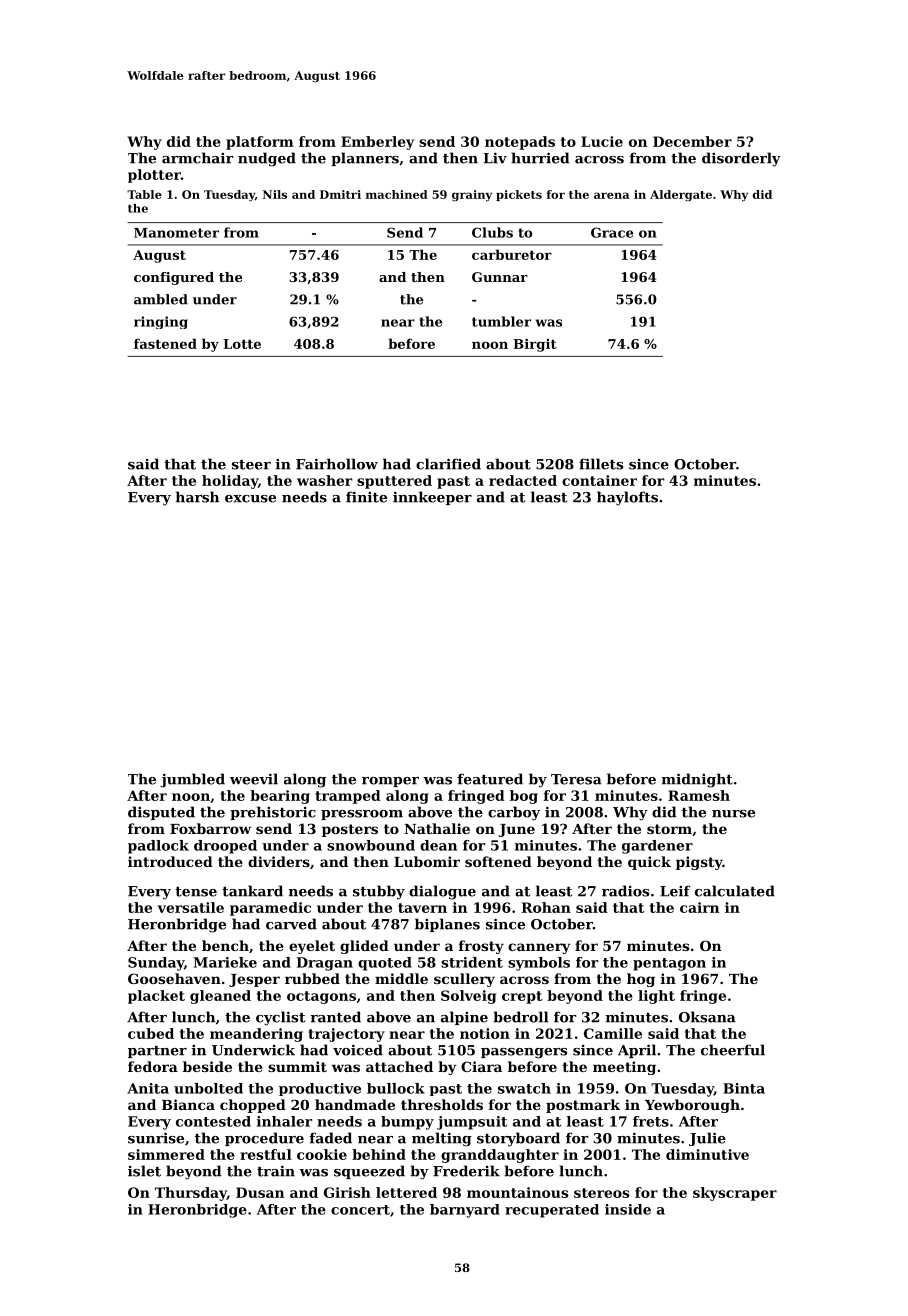 Image resolution: width=908 pixels, height=1316 pixels. Describe the element at coordinates (377, 143) in the page. I see `Emberley` at that location.
